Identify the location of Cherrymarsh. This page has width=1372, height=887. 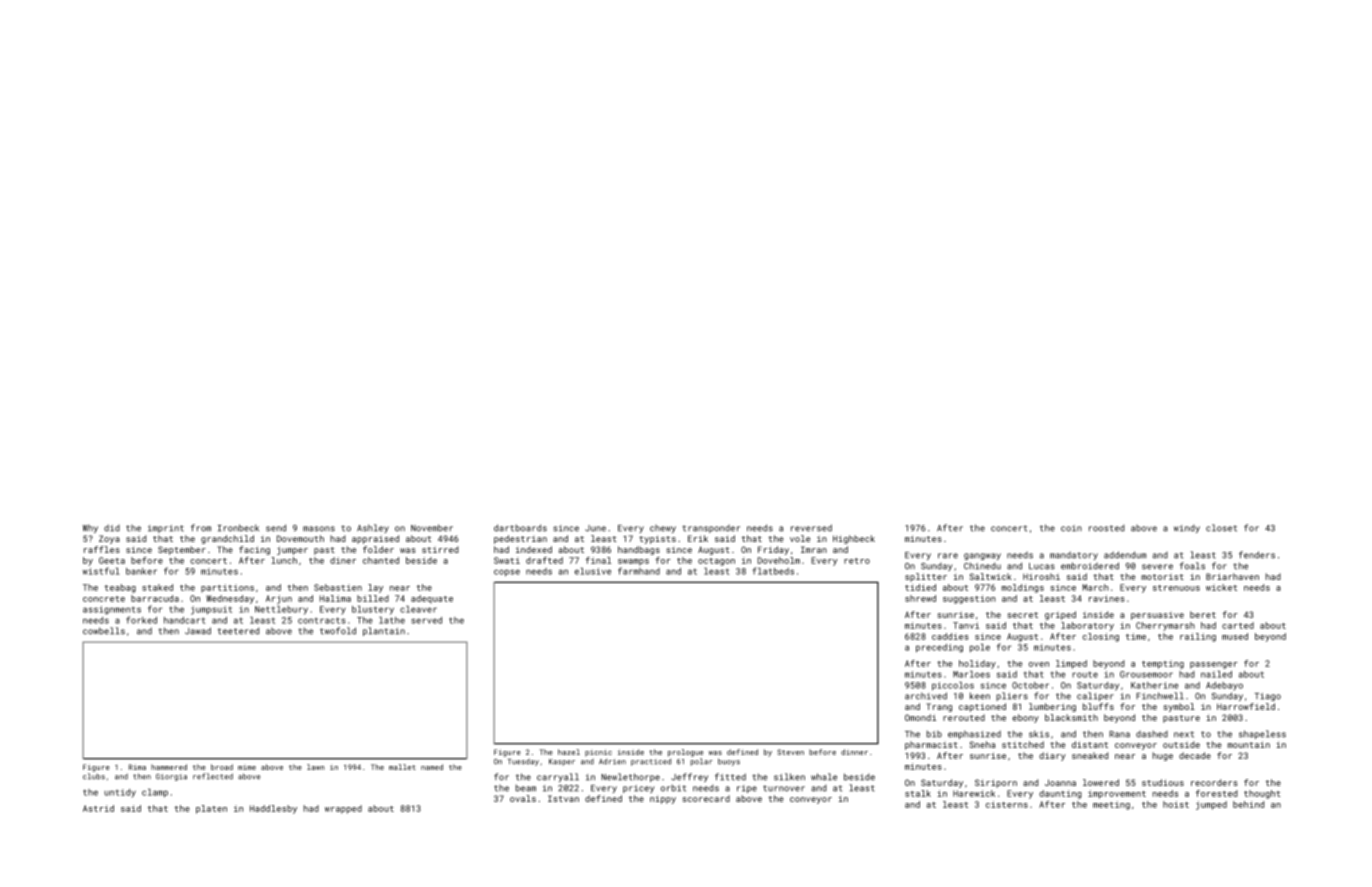
(1165, 626).
